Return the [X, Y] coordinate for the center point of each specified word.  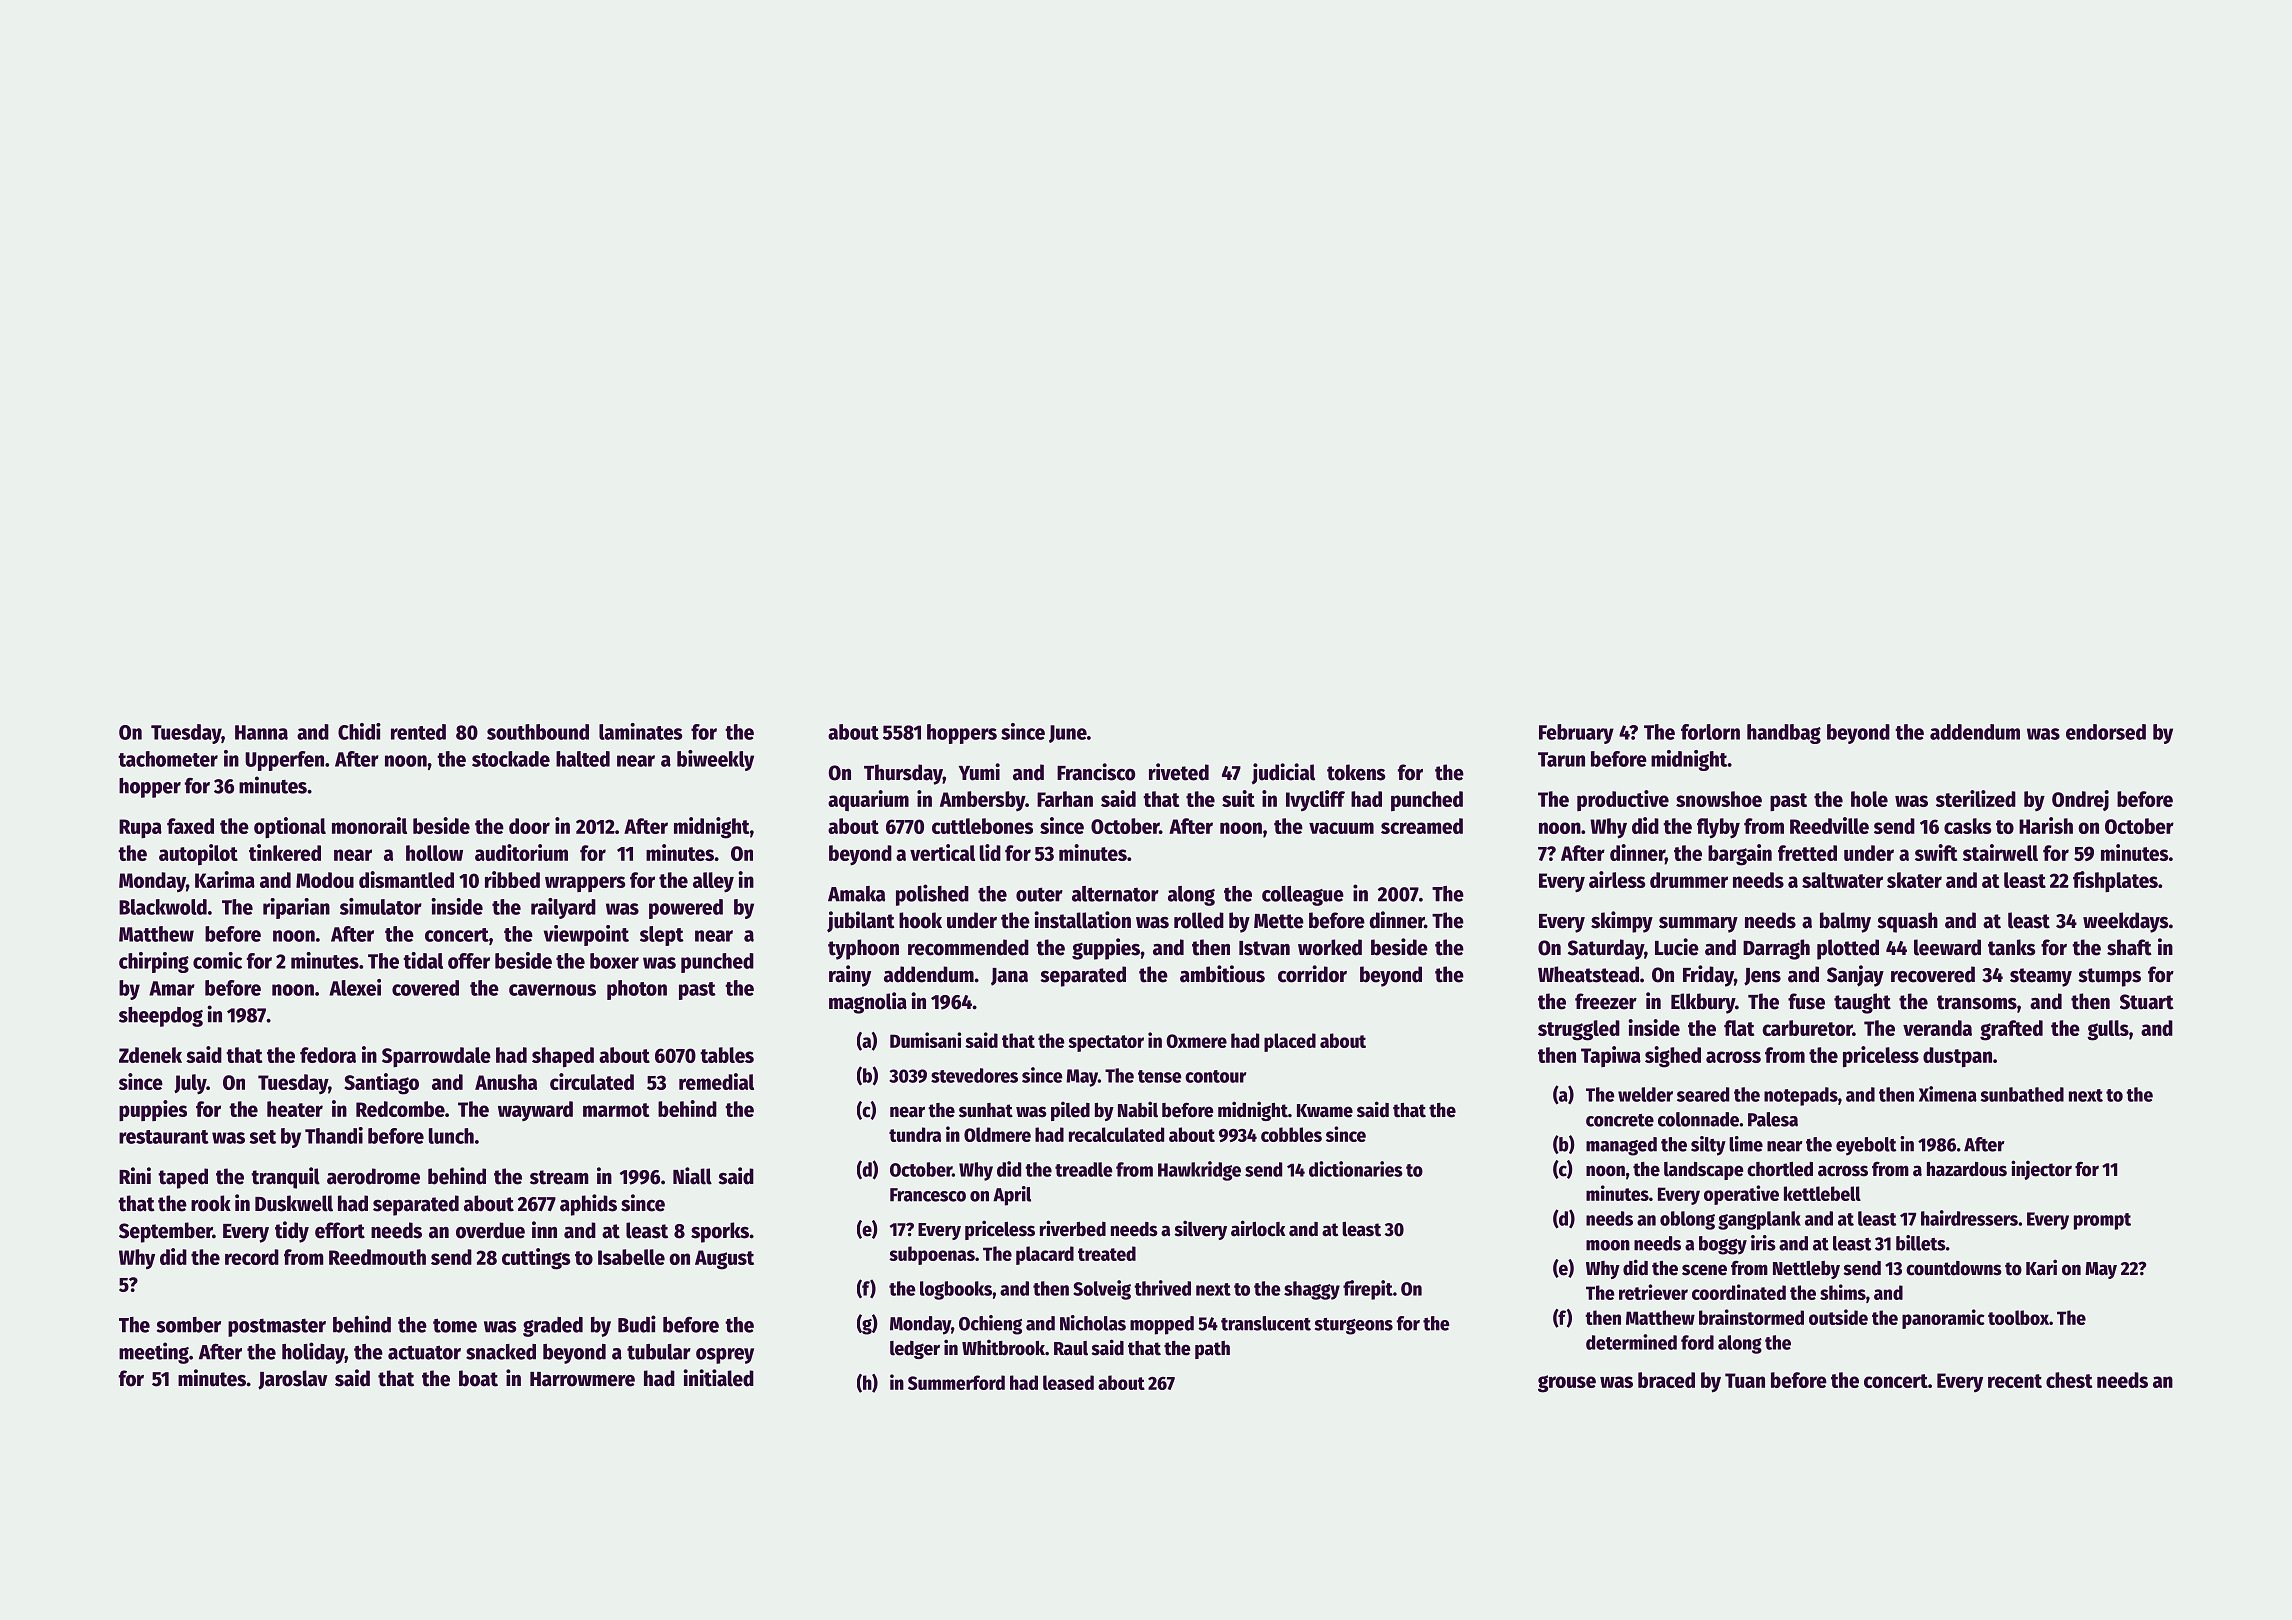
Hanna [261, 732]
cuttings [536, 1259]
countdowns [1954, 1268]
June [1068, 734]
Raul [1071, 1348]
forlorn [1710, 732]
